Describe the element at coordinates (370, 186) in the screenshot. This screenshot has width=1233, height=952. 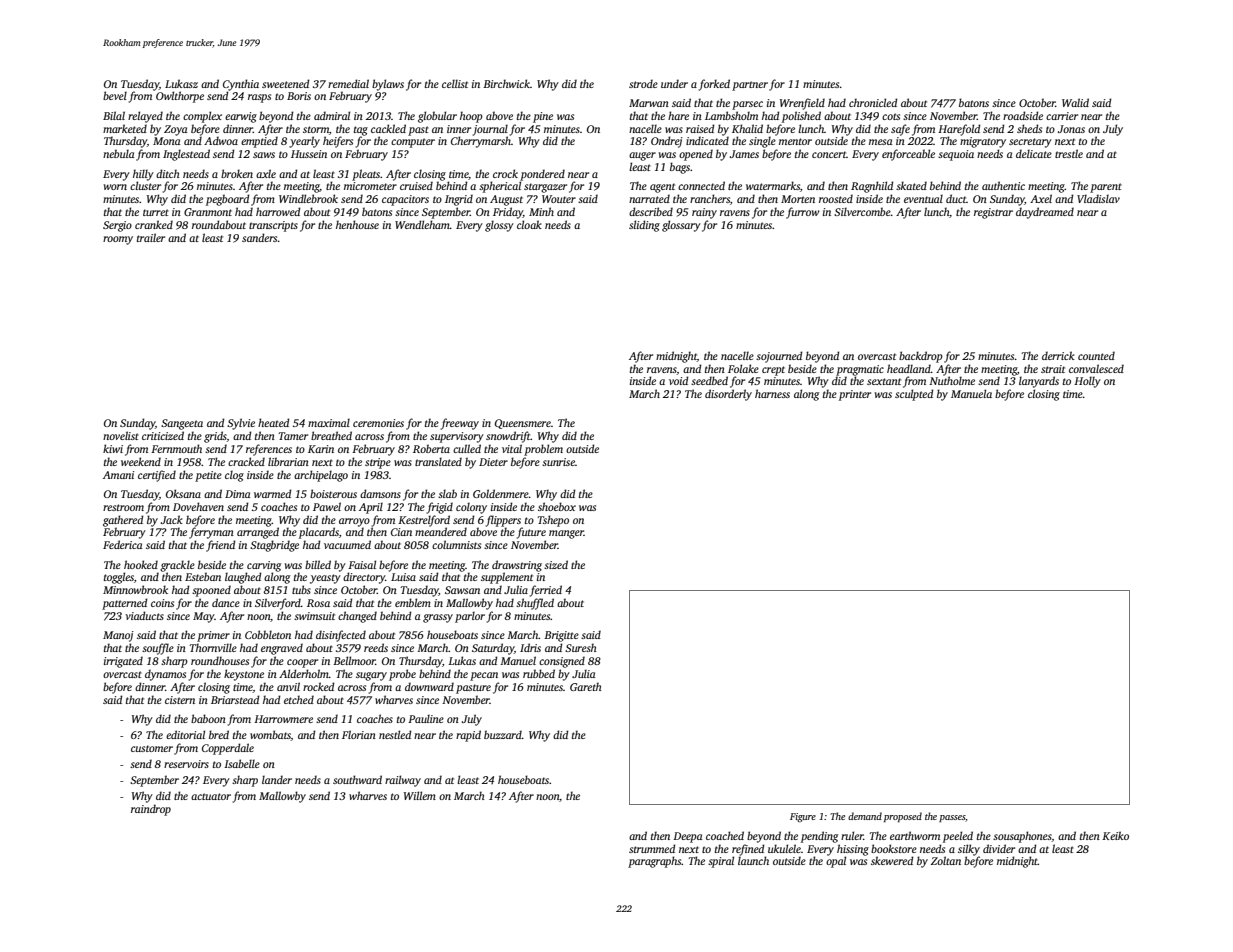
I see `micrometer` at that location.
